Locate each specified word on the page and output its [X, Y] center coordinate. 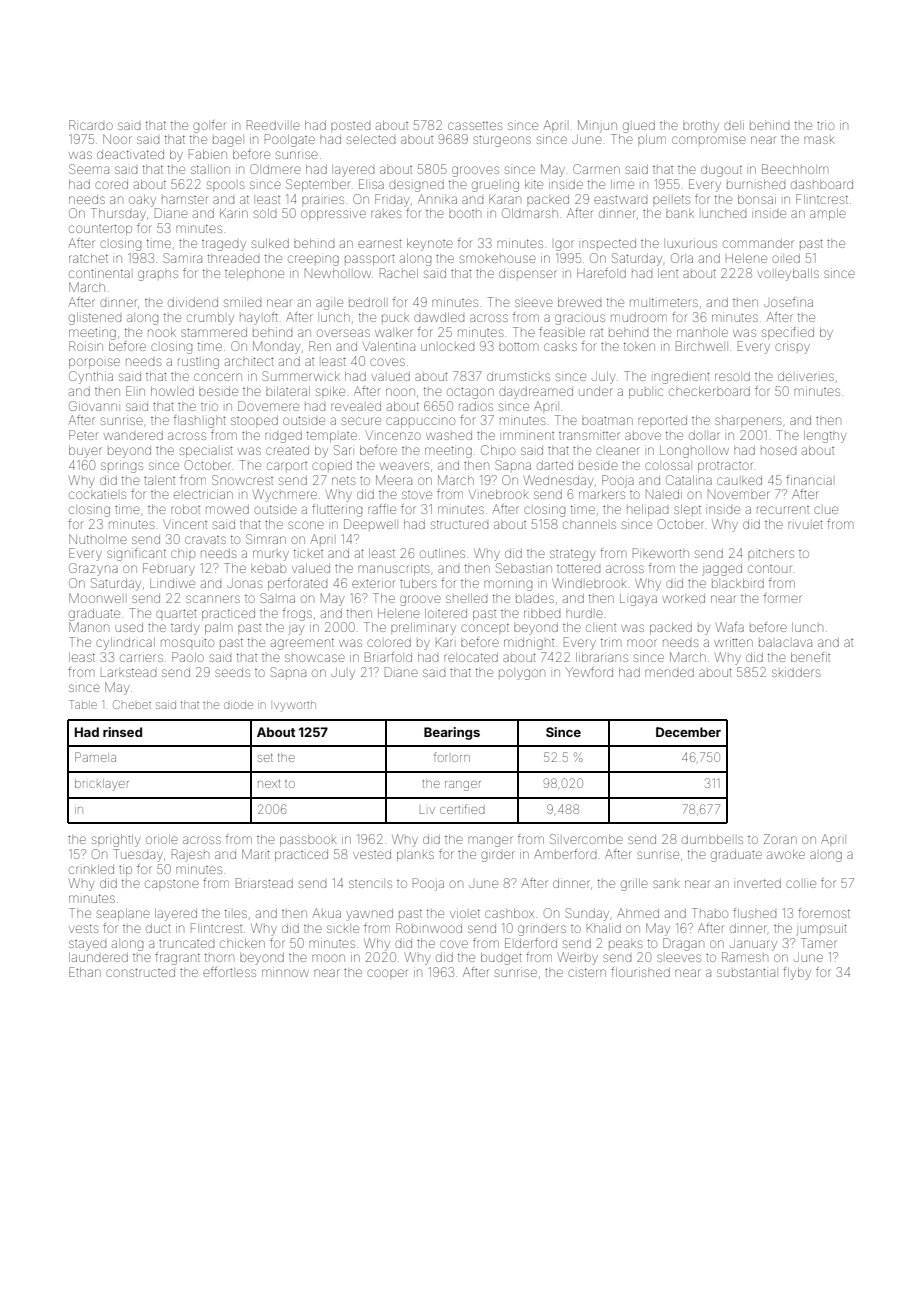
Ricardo [91, 125]
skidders [796, 672]
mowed [227, 509]
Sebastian [524, 568]
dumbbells [712, 839]
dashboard [822, 184]
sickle [343, 929]
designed [416, 186]
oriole [162, 839]
